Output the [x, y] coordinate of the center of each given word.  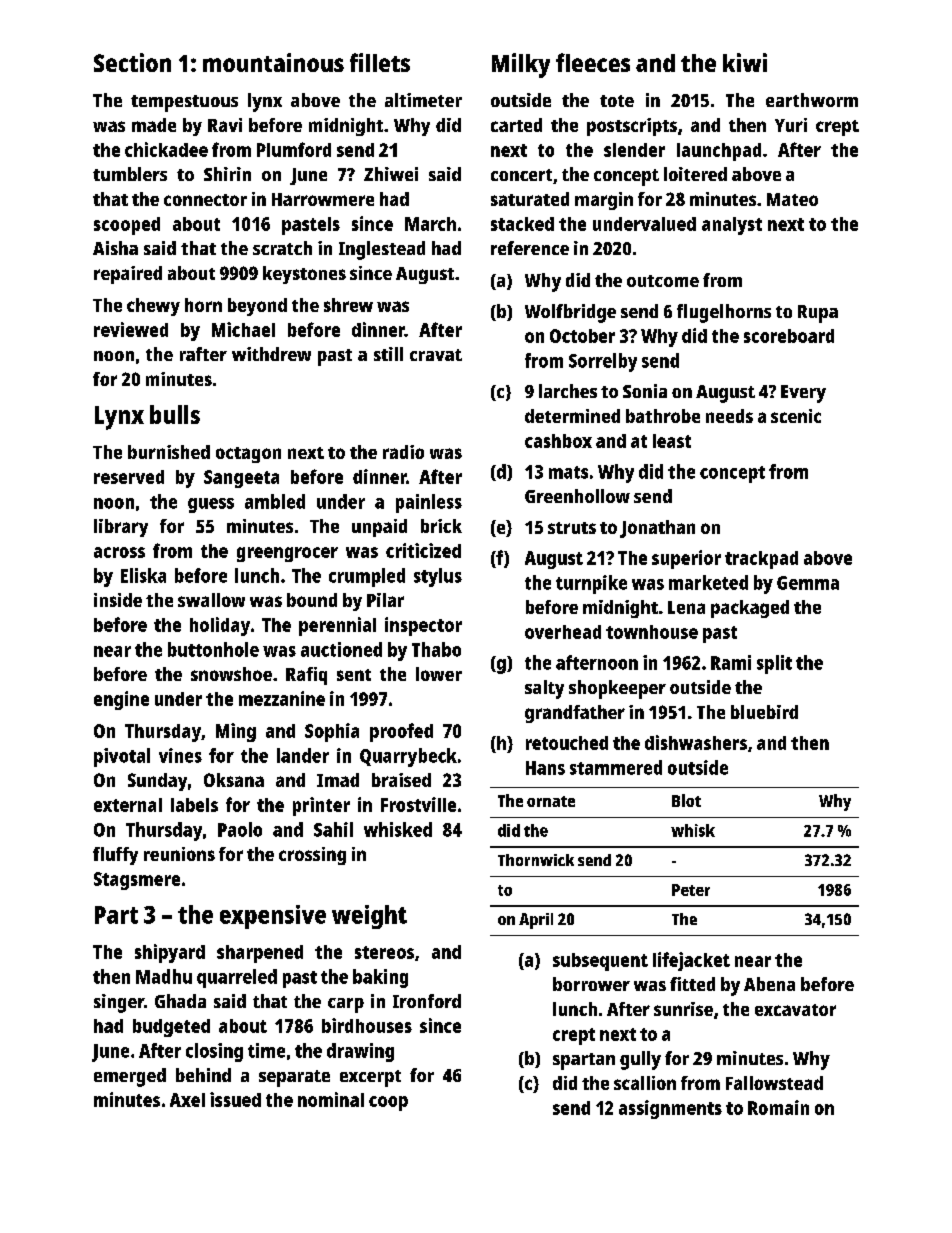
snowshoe [231, 674]
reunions [179, 854]
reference [530, 248]
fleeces [593, 62]
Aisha [115, 248]
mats [568, 472]
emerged [130, 1077]
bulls [175, 414]
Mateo [792, 199]
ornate [551, 801]
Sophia [332, 732]
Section [132, 62]
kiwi [745, 62]
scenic [796, 416]
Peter [691, 890]
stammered [616, 767]
